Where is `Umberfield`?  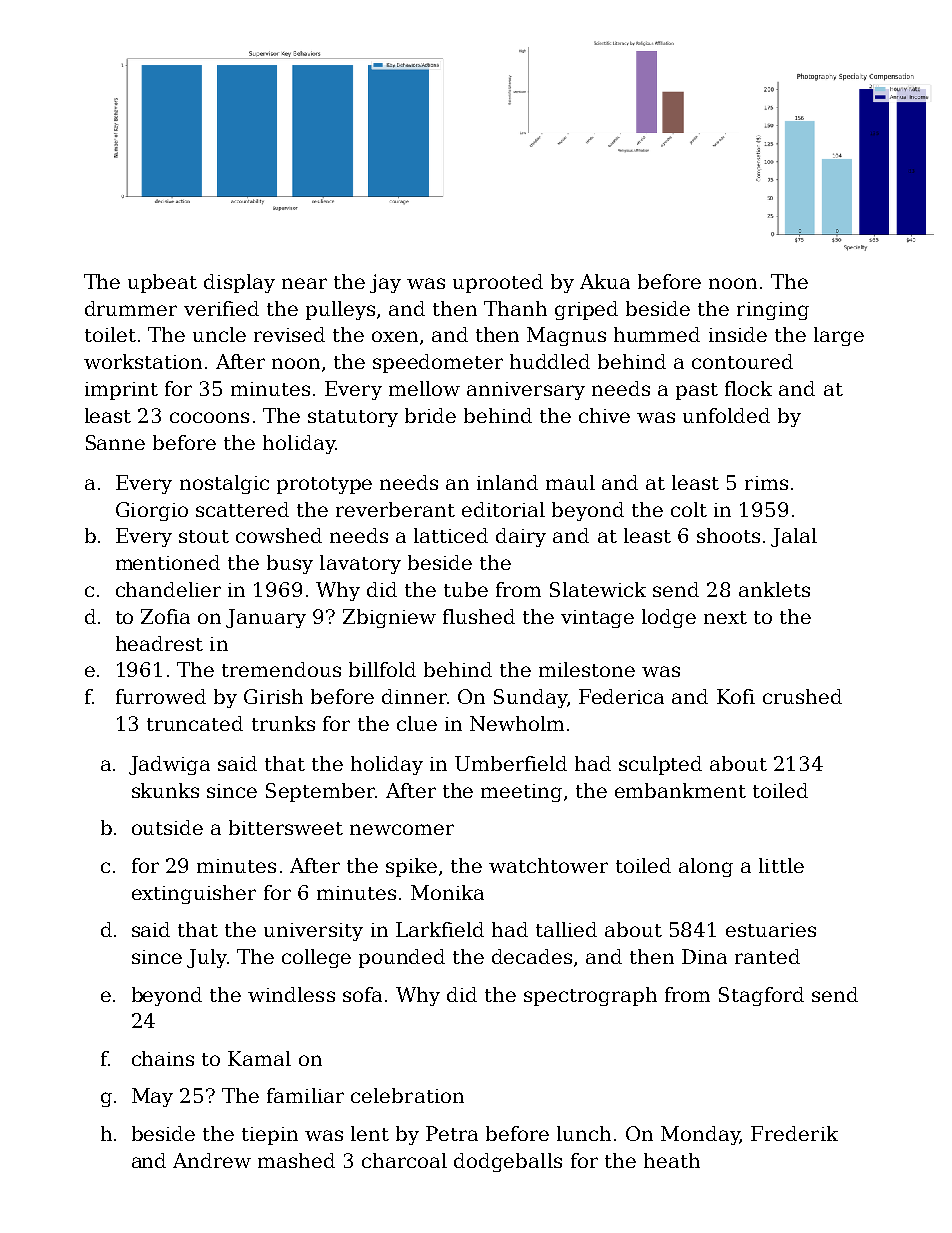
Umberfield is located at coordinates (511, 763).
